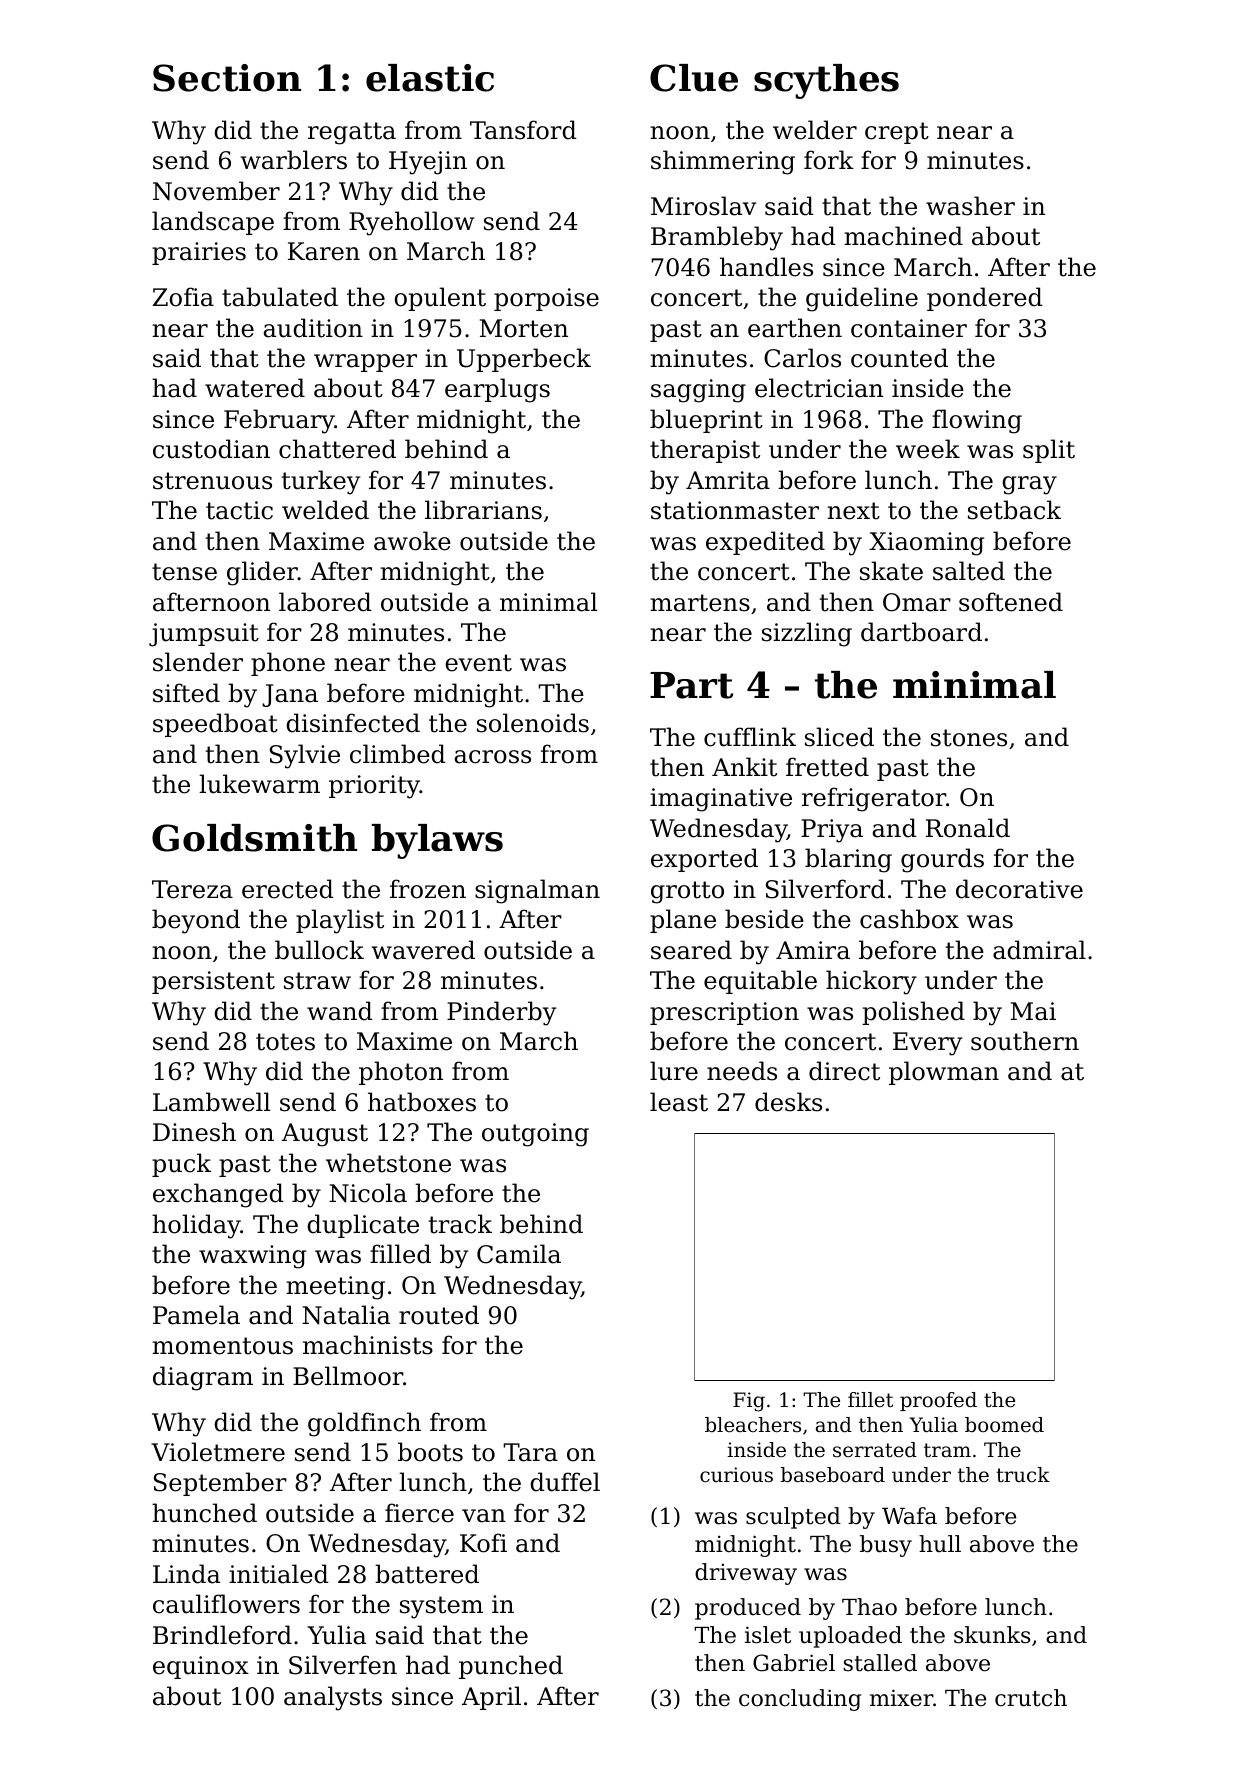 Image resolution: width=1251 pixels, height=1769 pixels. Describe the element at coordinates (491, 1698) in the screenshot. I see `April` at that location.
